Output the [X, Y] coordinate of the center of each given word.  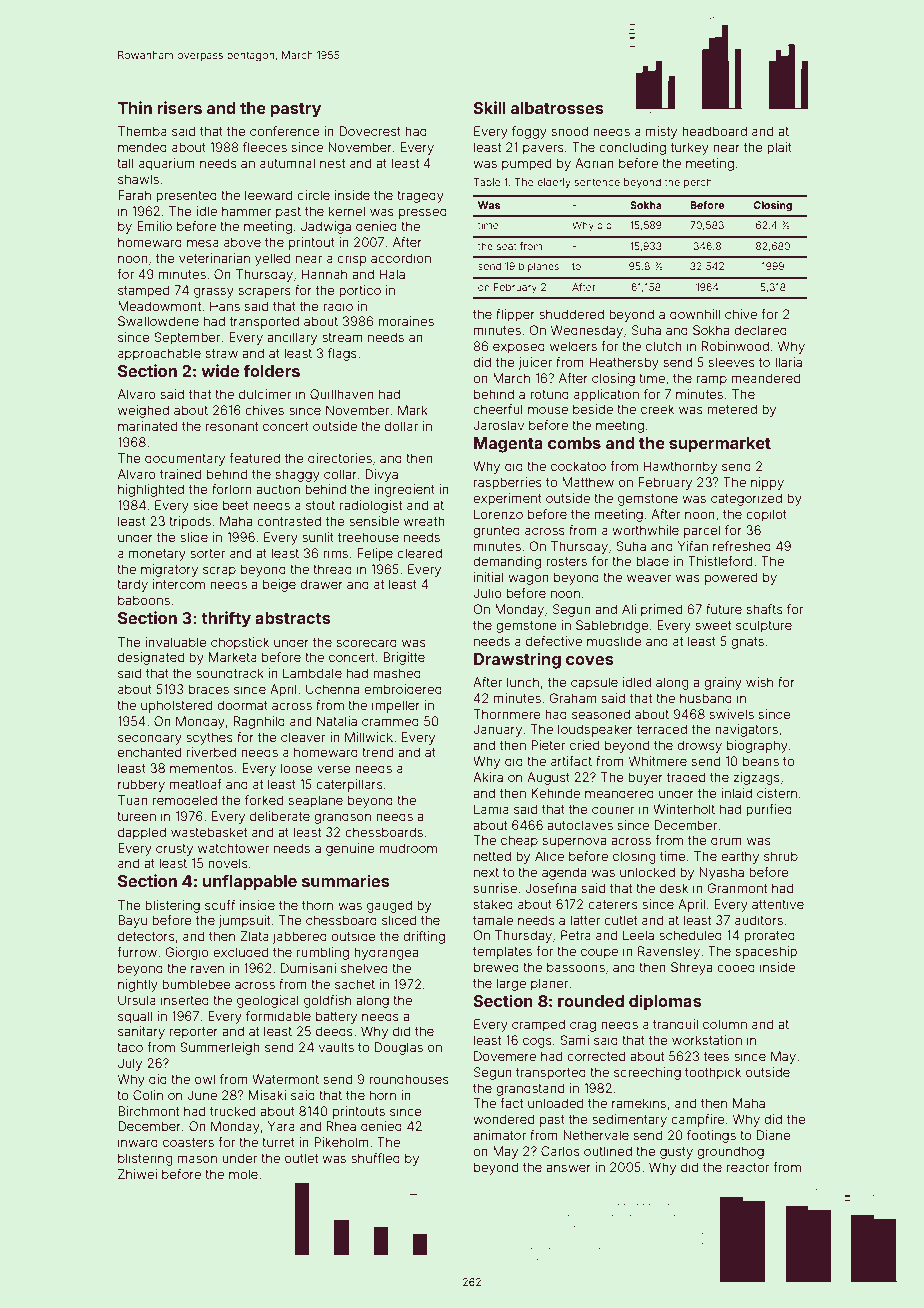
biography [757, 746]
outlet [301, 1158]
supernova [574, 842]
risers [179, 107]
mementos [201, 768]
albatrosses [557, 108]
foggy [529, 132]
